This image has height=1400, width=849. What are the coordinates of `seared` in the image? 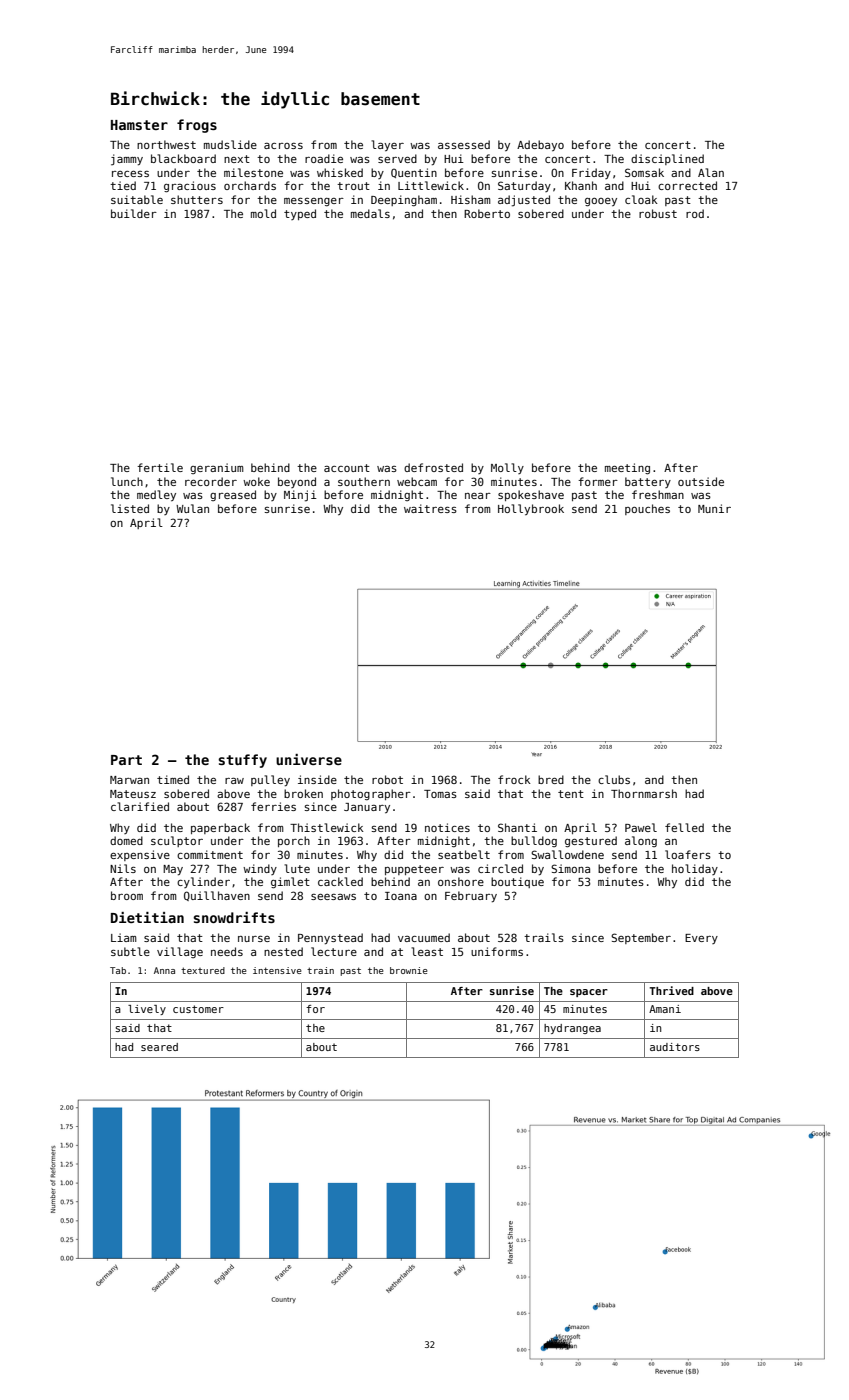 It's located at (159, 1047).
